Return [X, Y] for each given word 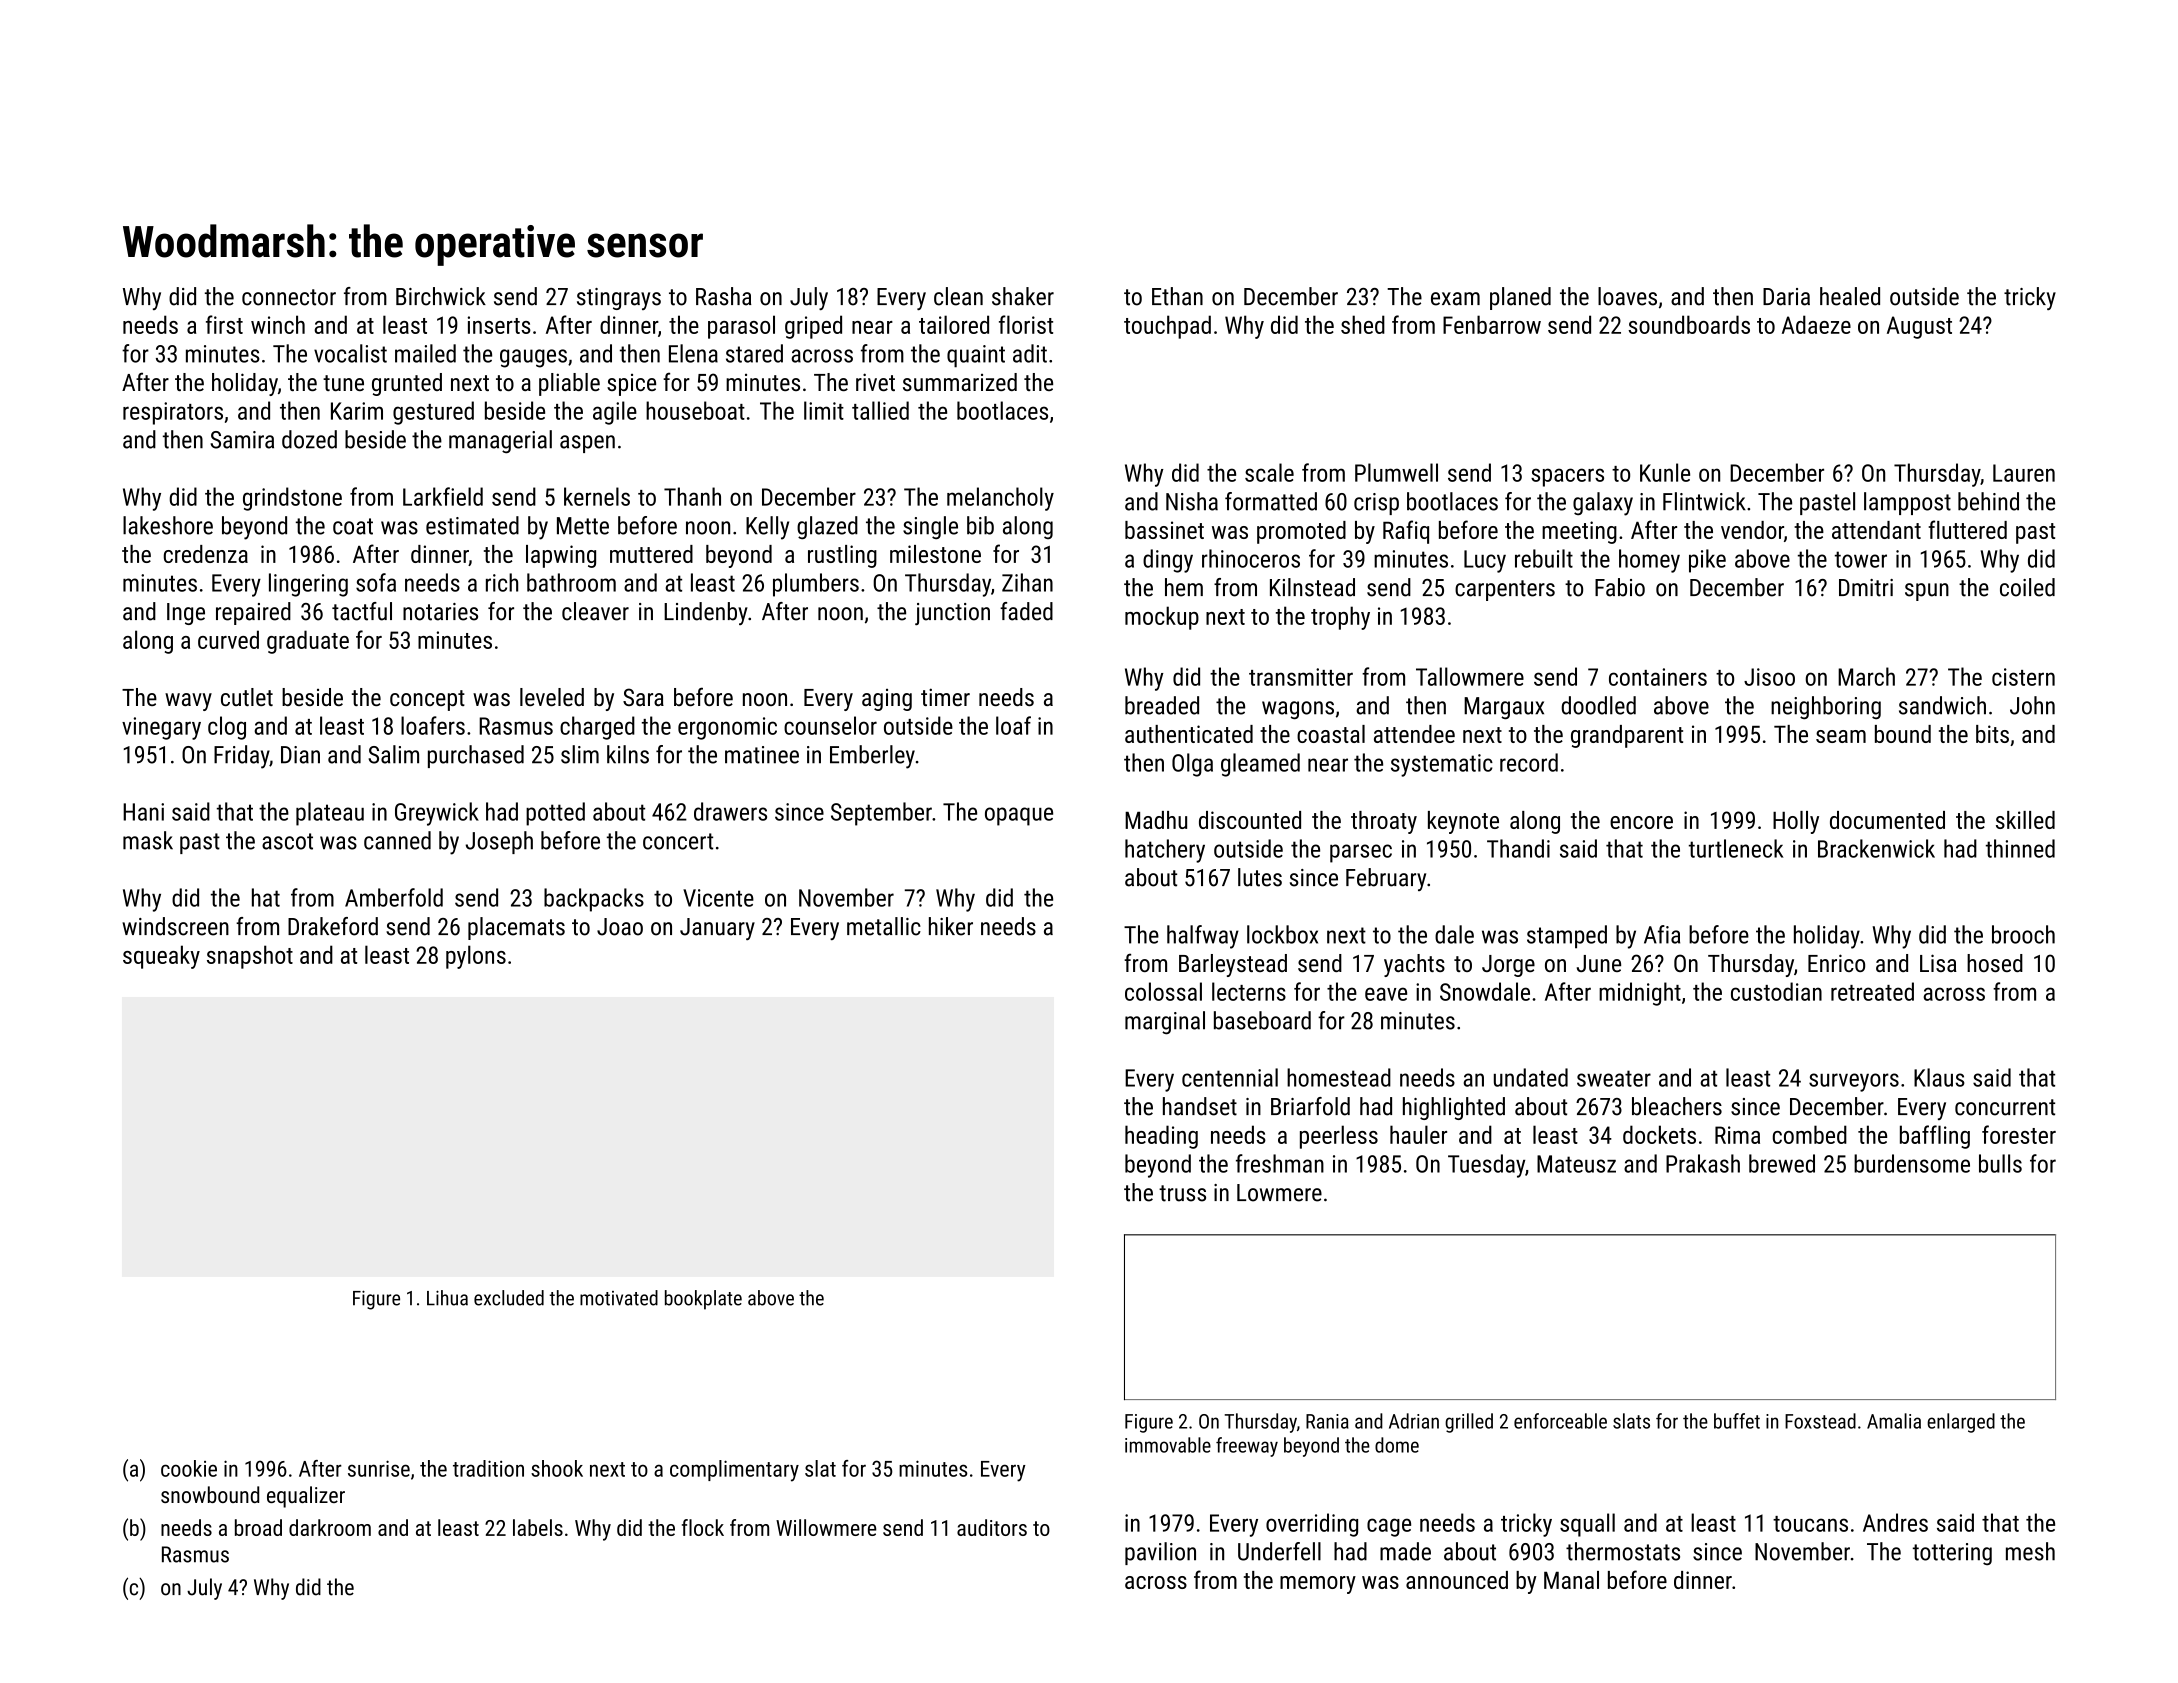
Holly [1796, 822]
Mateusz [1576, 1164]
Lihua [447, 1298]
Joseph [499, 842]
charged [597, 728]
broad [258, 1527]
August [1919, 327]
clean [958, 296]
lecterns [1249, 991]
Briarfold [1310, 1106]
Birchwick [441, 296]
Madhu [1156, 820]
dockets [1659, 1134]
